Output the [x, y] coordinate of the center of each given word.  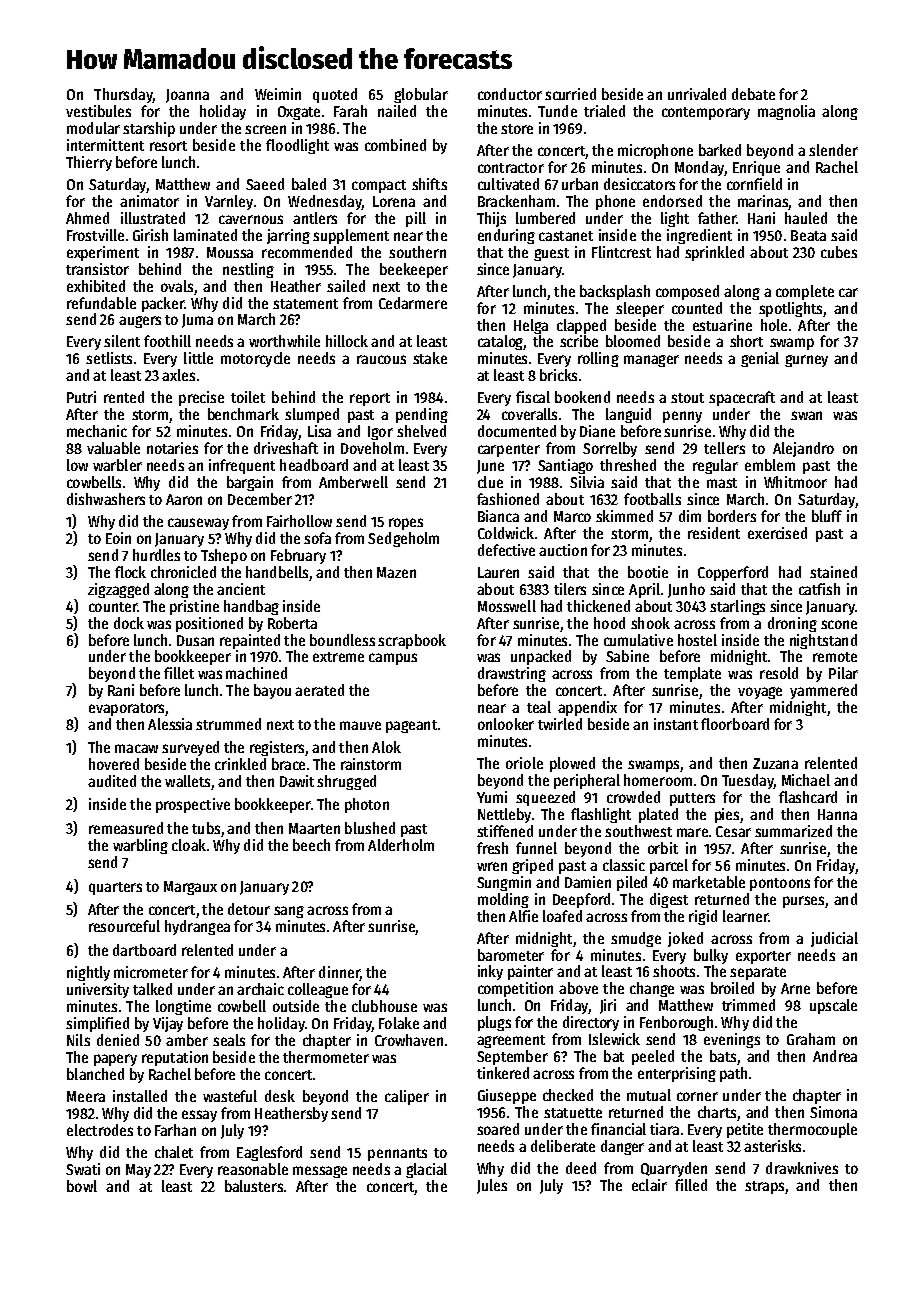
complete [805, 292]
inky [490, 972]
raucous [381, 359]
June [490, 467]
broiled [732, 988]
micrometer [151, 972]
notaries [172, 448]
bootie [648, 572]
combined [395, 145]
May [138, 1171]
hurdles [156, 555]
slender [833, 150]
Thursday [123, 95]
